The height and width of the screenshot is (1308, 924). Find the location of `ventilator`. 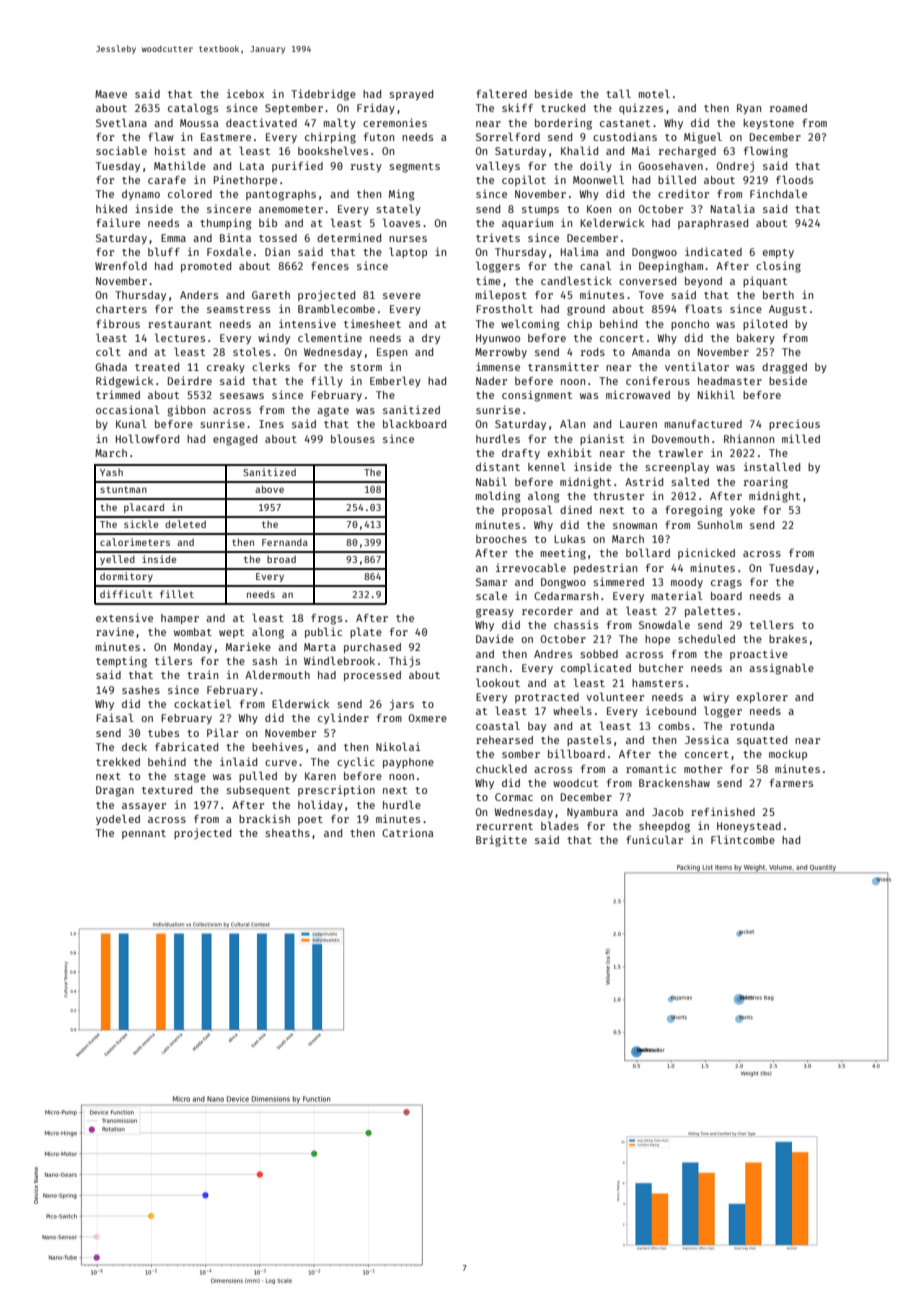

ventilator is located at coordinates (697, 366).
